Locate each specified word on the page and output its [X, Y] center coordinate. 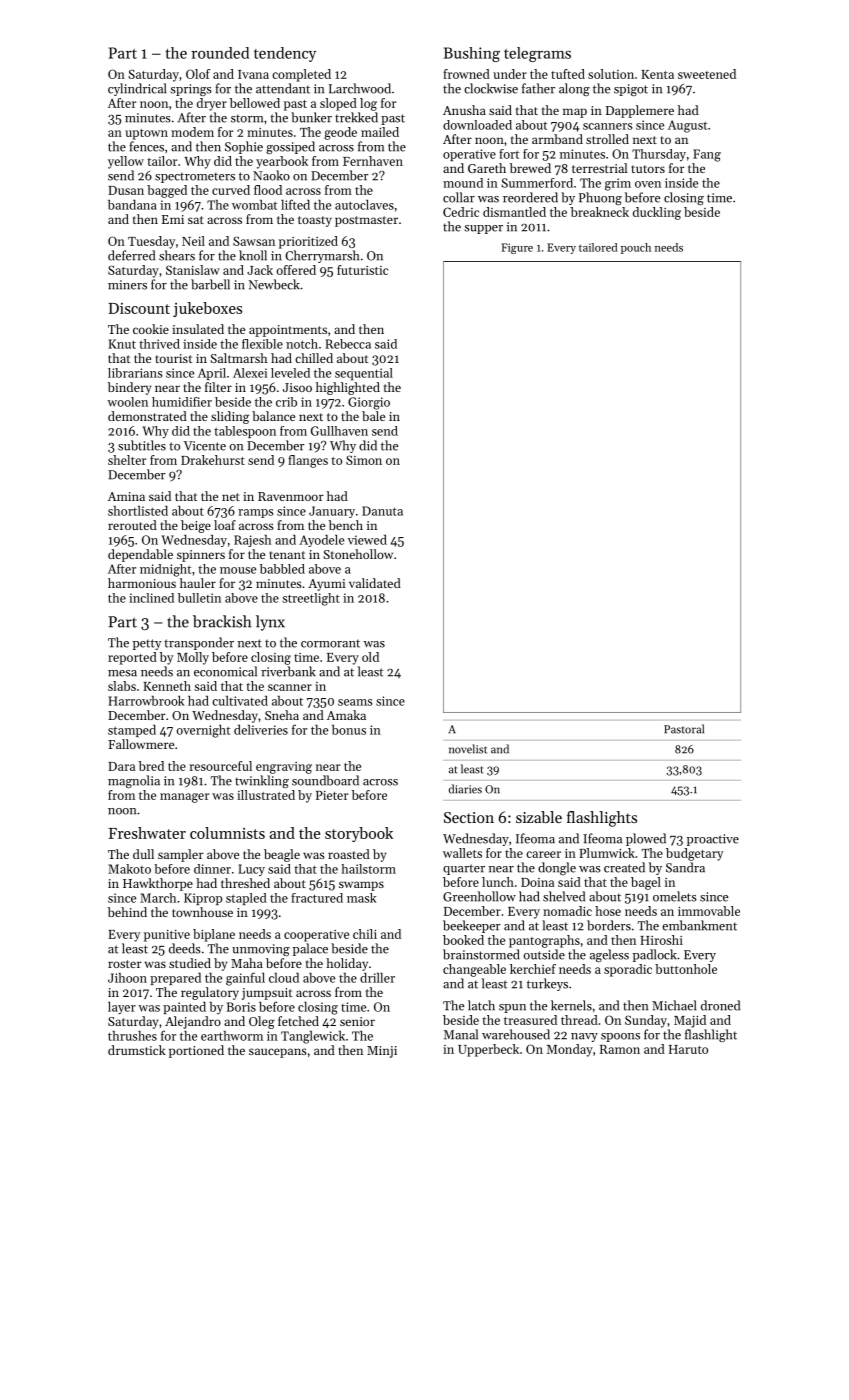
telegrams [537, 54]
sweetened [707, 74]
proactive [713, 840]
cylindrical [137, 89]
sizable [539, 817]
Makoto [129, 869]
